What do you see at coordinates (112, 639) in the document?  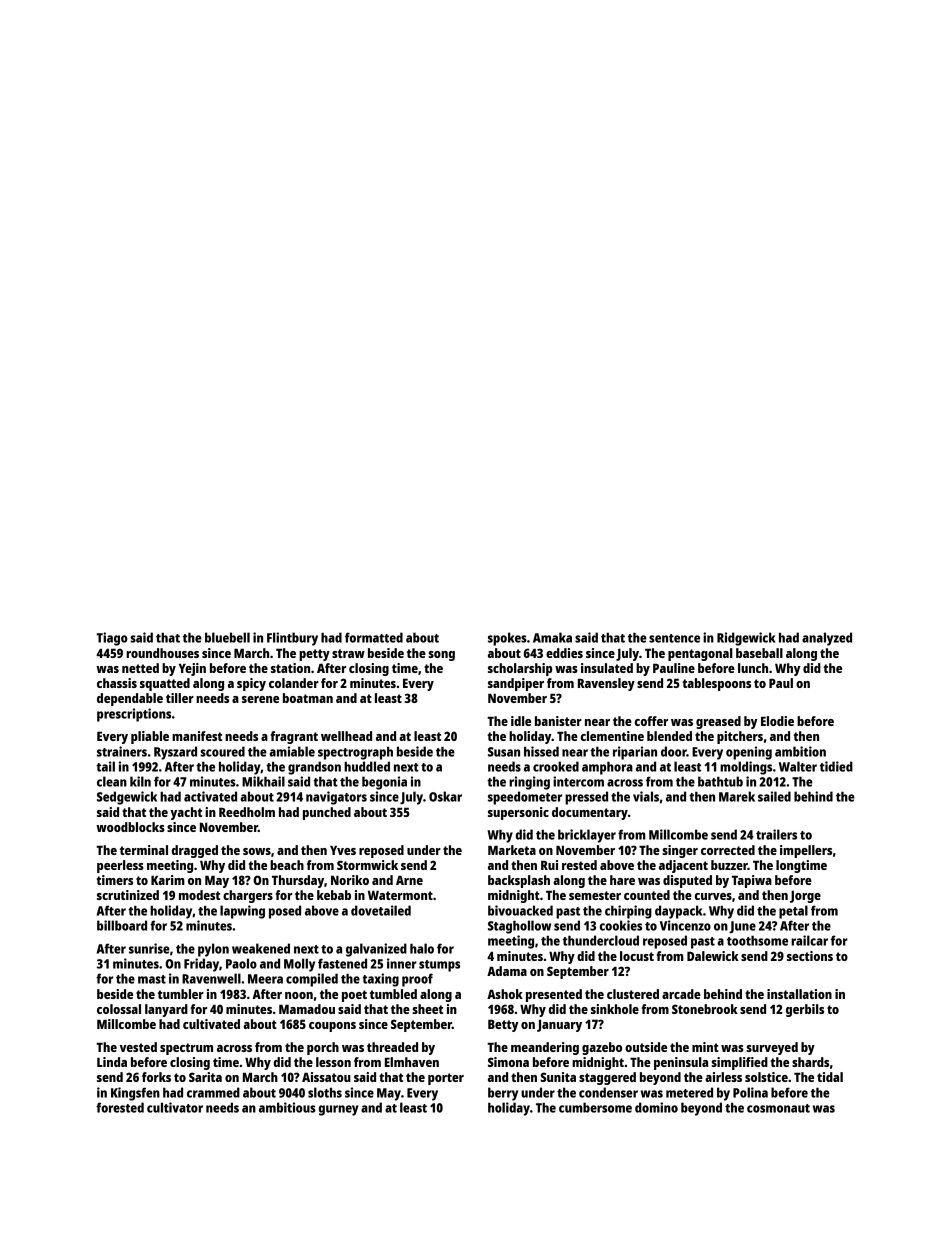 I see `Tiago` at bounding box center [112, 639].
